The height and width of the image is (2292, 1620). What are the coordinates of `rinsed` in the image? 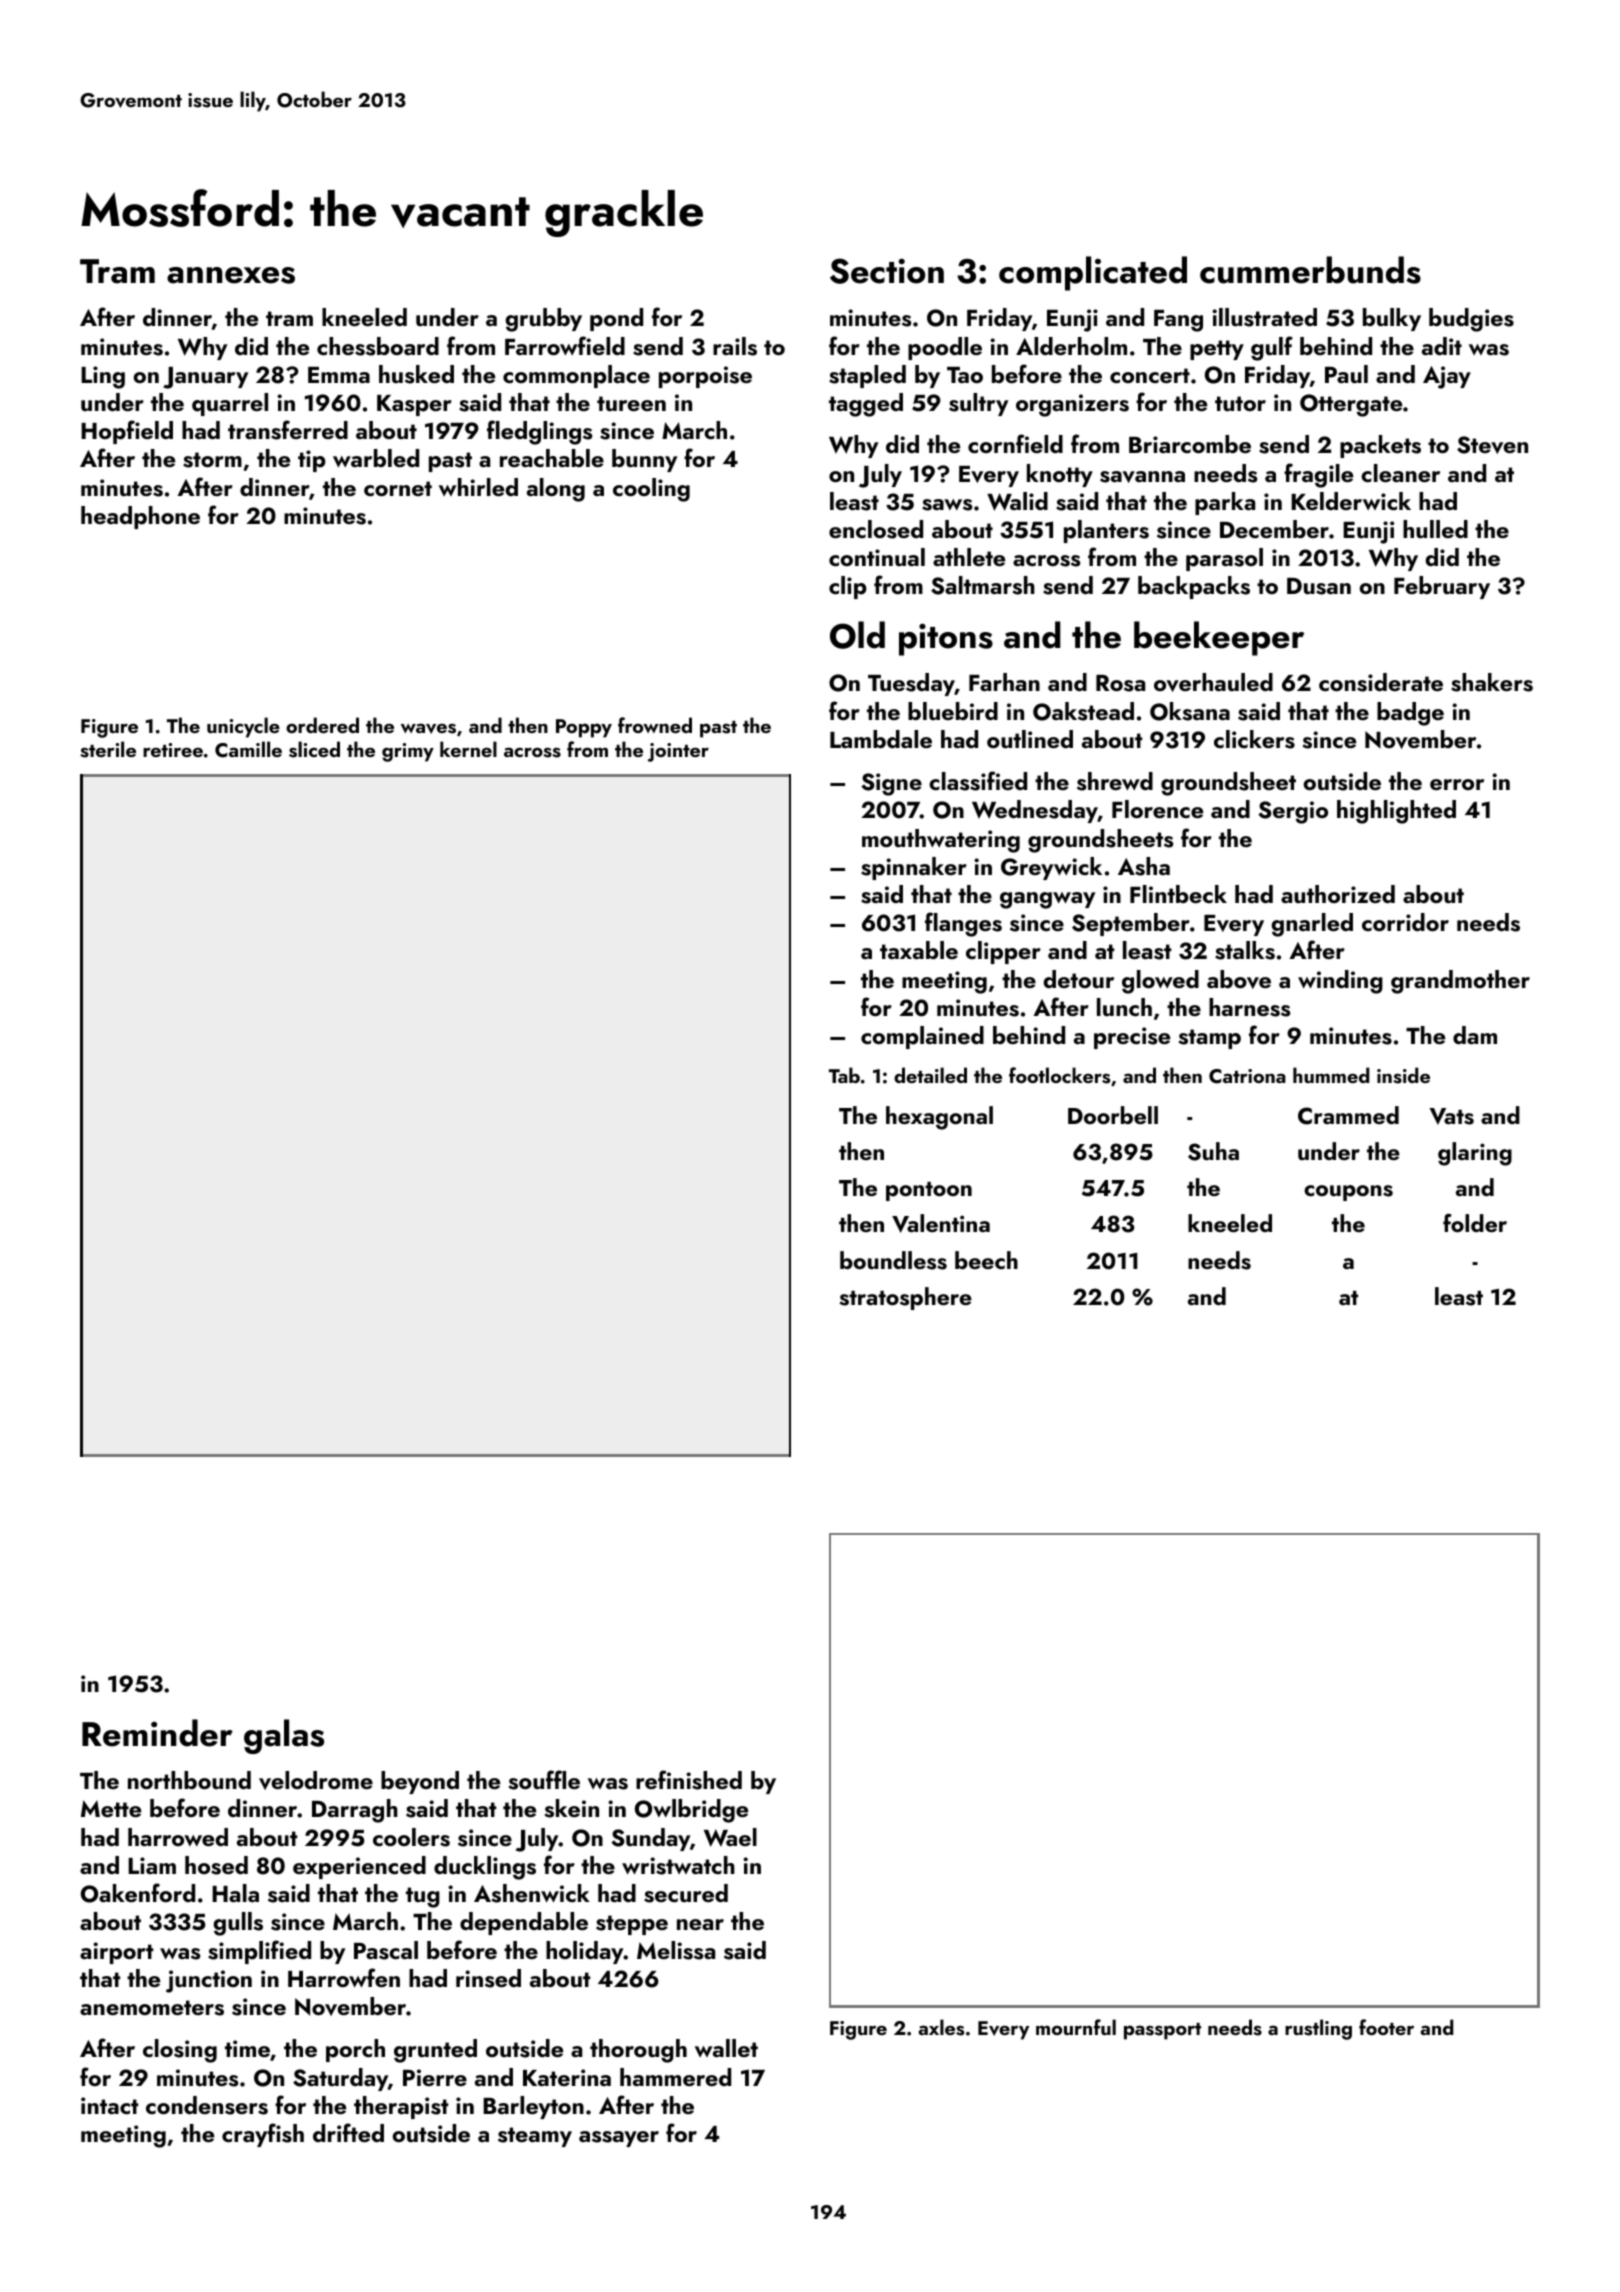 It's located at (488, 1978).
